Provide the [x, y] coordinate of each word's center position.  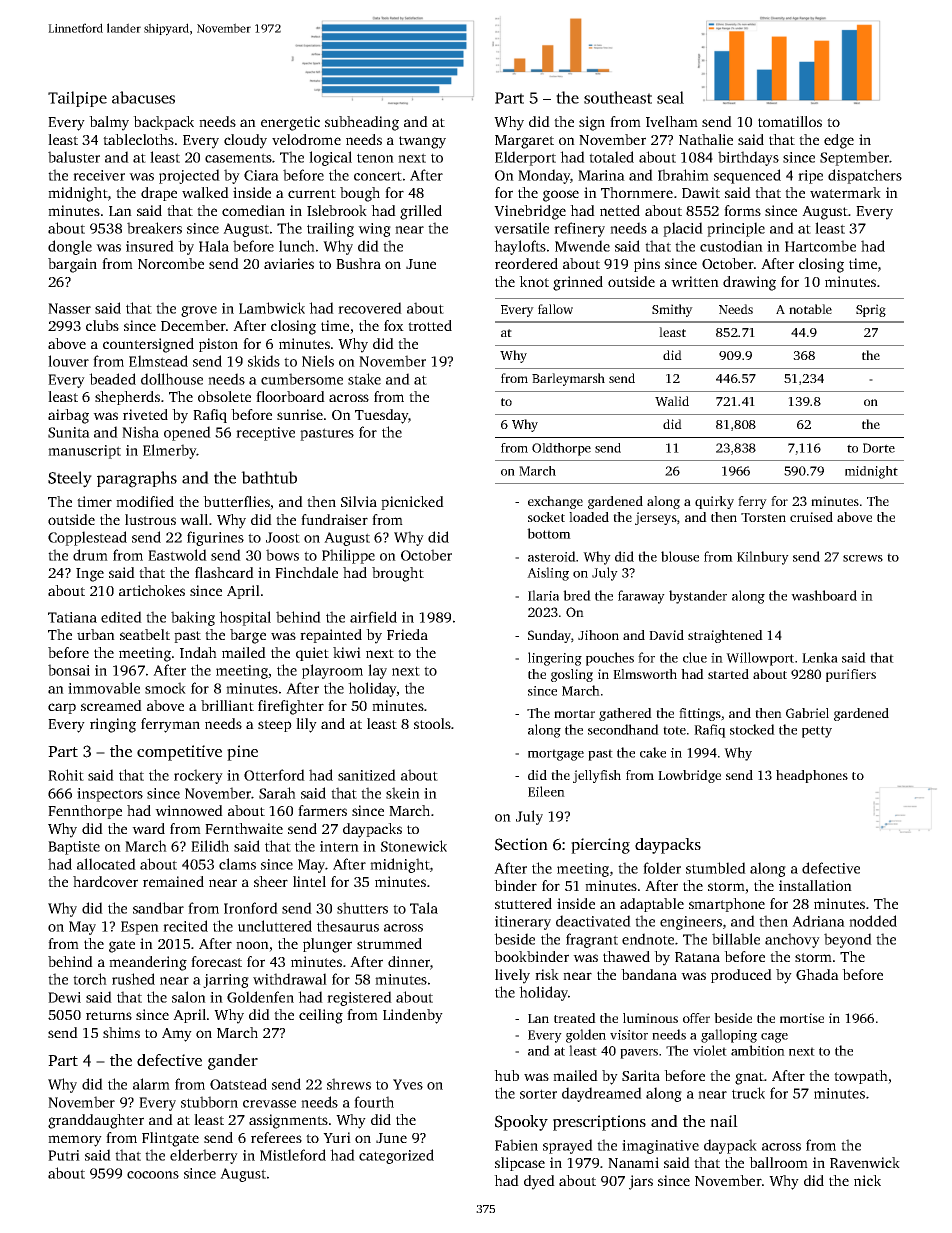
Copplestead [87, 538]
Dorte [879, 448]
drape [159, 194]
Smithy [672, 310]
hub [506, 1075]
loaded [589, 517]
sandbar [158, 908]
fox [394, 325]
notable [810, 309]
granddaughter [96, 1121]
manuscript [84, 452]
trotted [430, 325]
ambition [758, 1050]
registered [359, 998]
